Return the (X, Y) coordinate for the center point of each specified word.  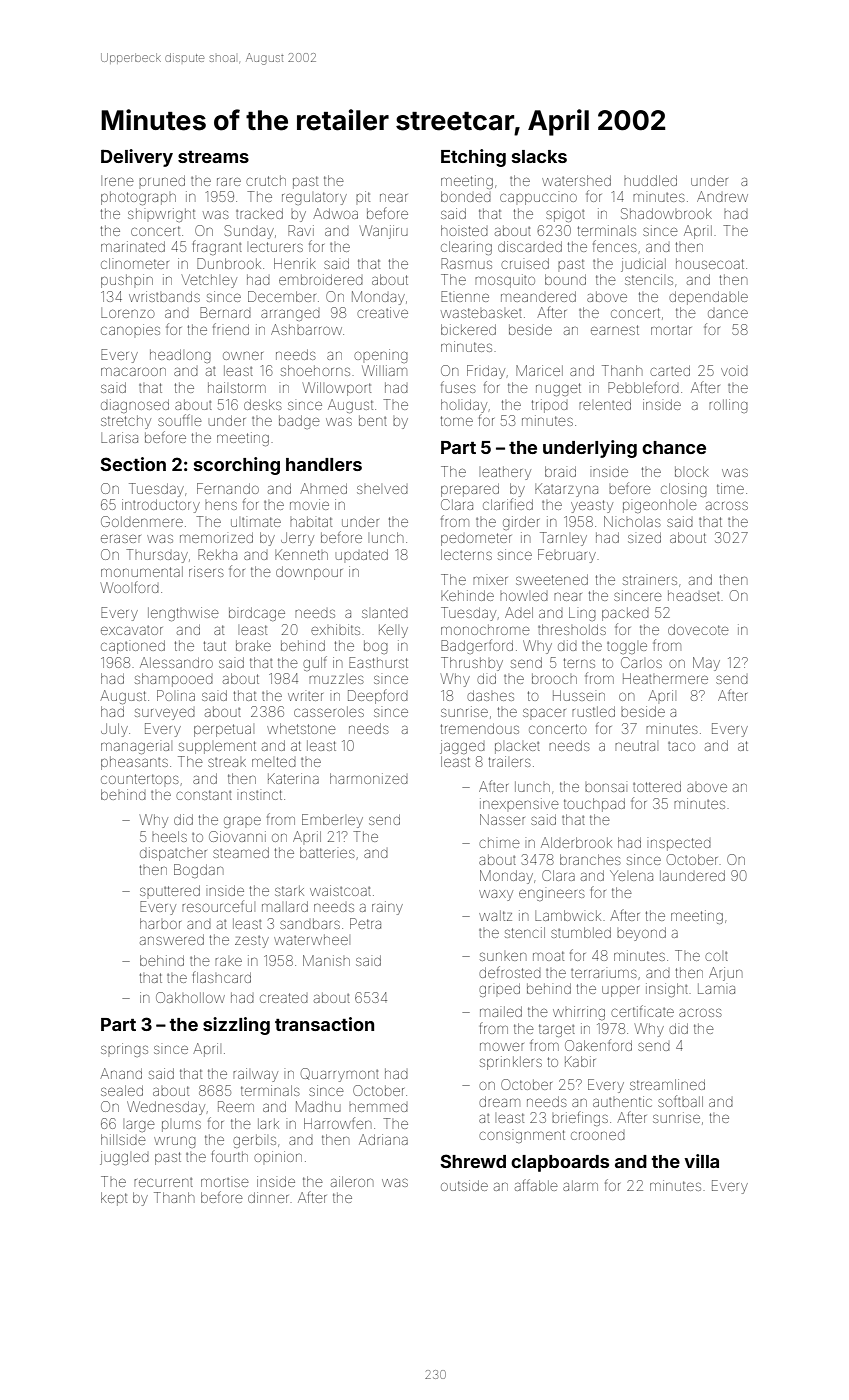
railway (255, 1075)
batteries (327, 852)
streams (213, 157)
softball (680, 1101)
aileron (352, 1181)
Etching (473, 158)
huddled (650, 180)
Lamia (716, 989)
